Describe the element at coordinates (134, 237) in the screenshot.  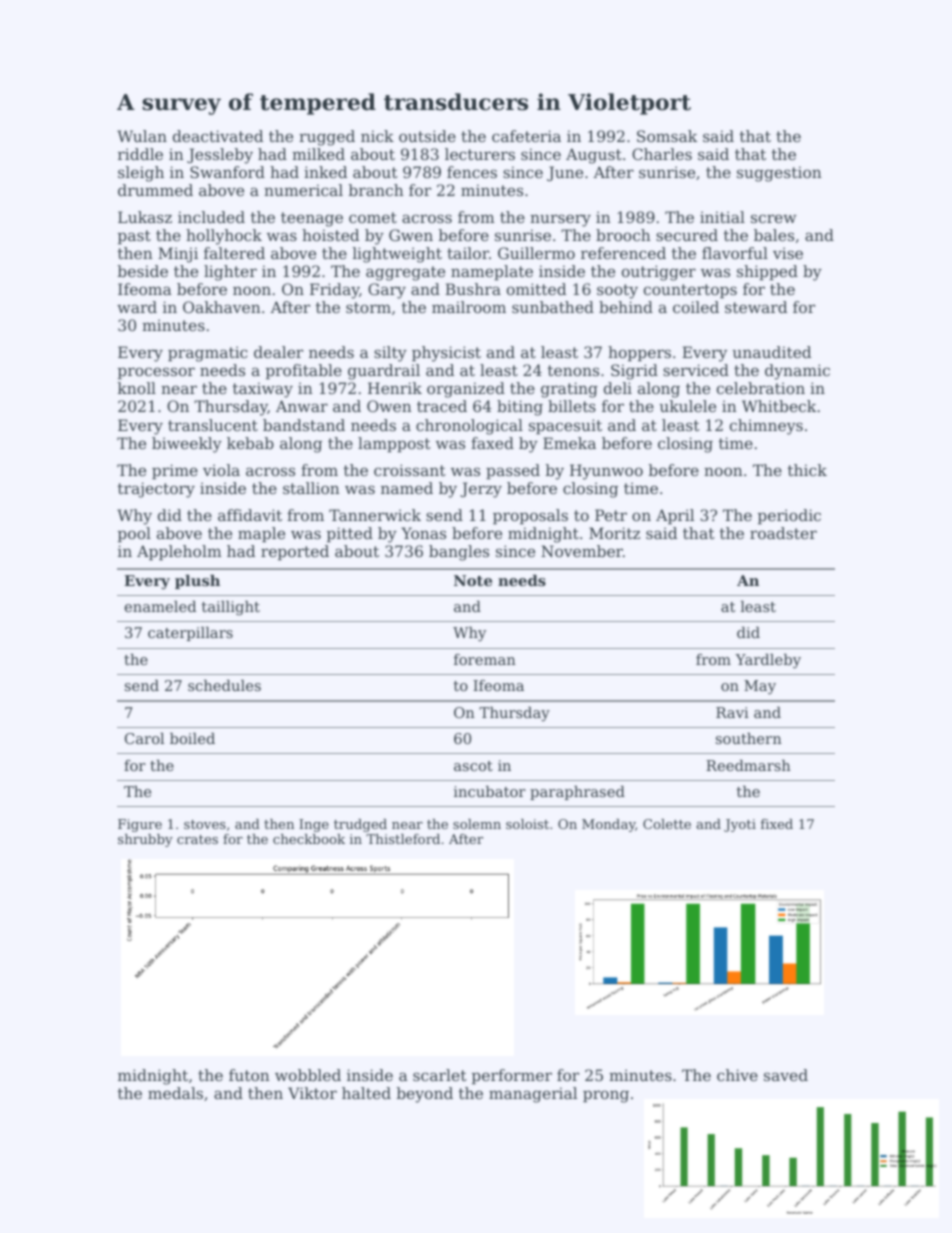
I see `past` at that location.
